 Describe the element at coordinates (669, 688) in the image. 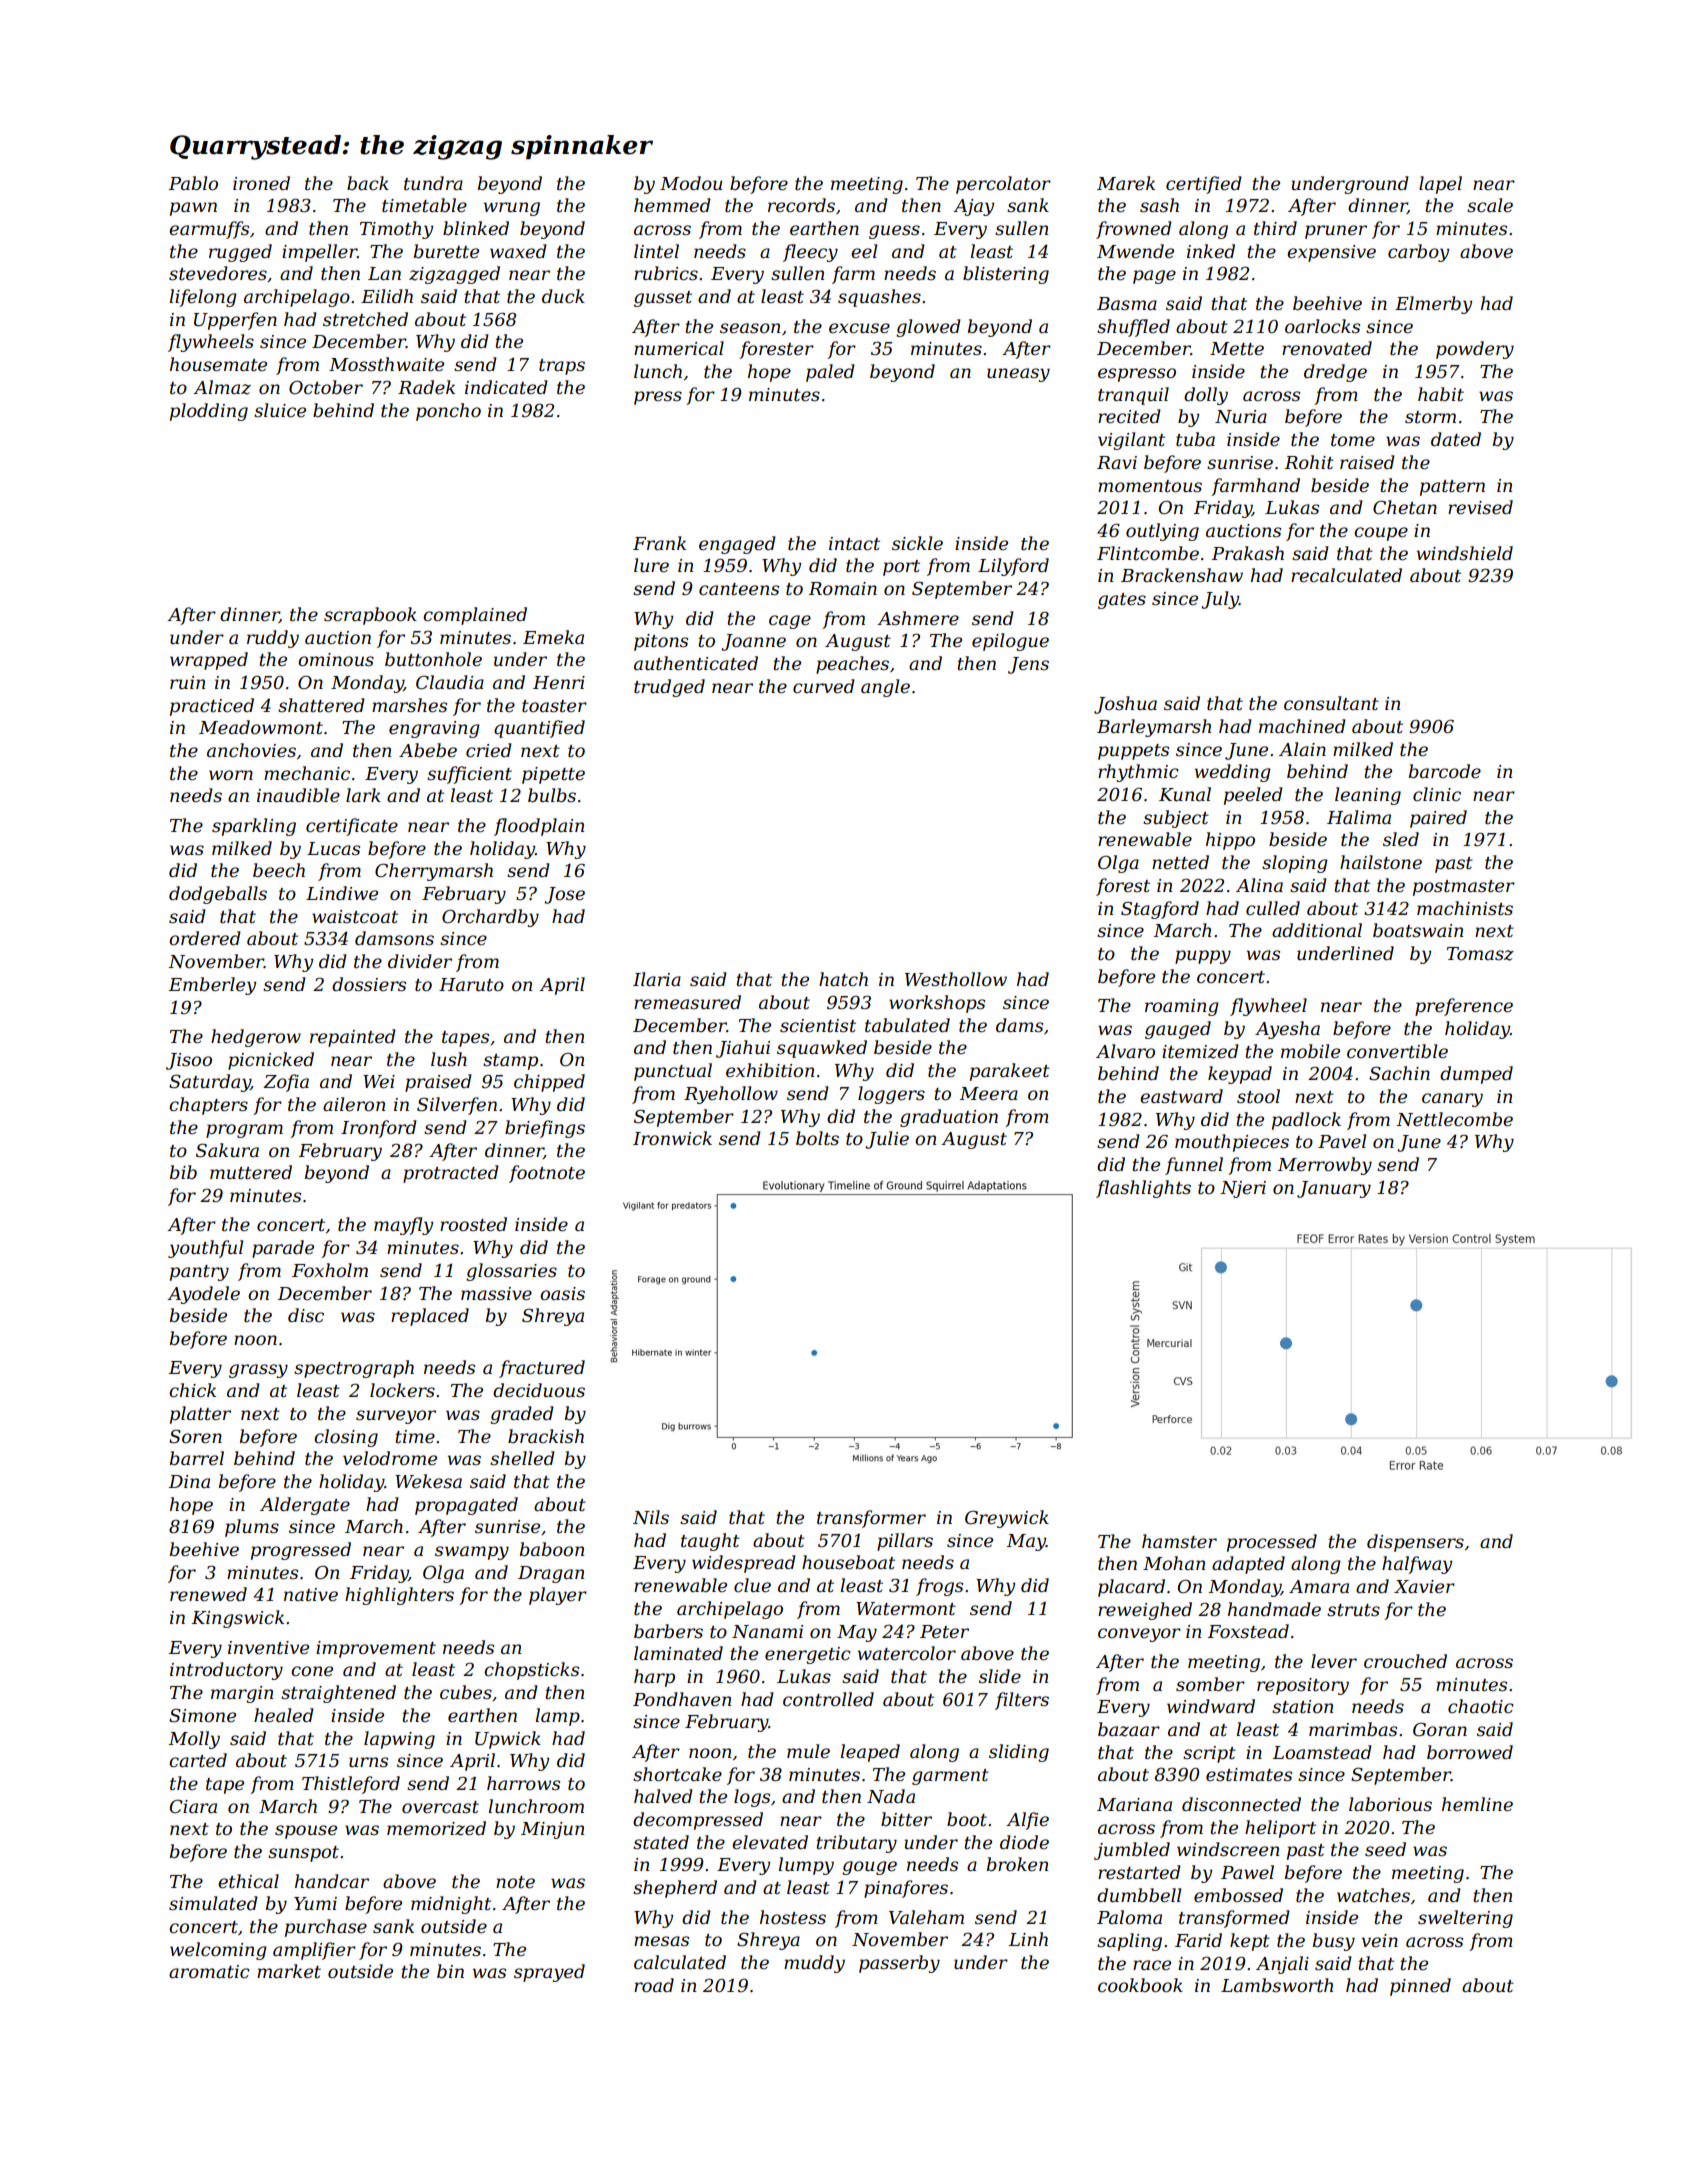

I see `trudged` at that location.
